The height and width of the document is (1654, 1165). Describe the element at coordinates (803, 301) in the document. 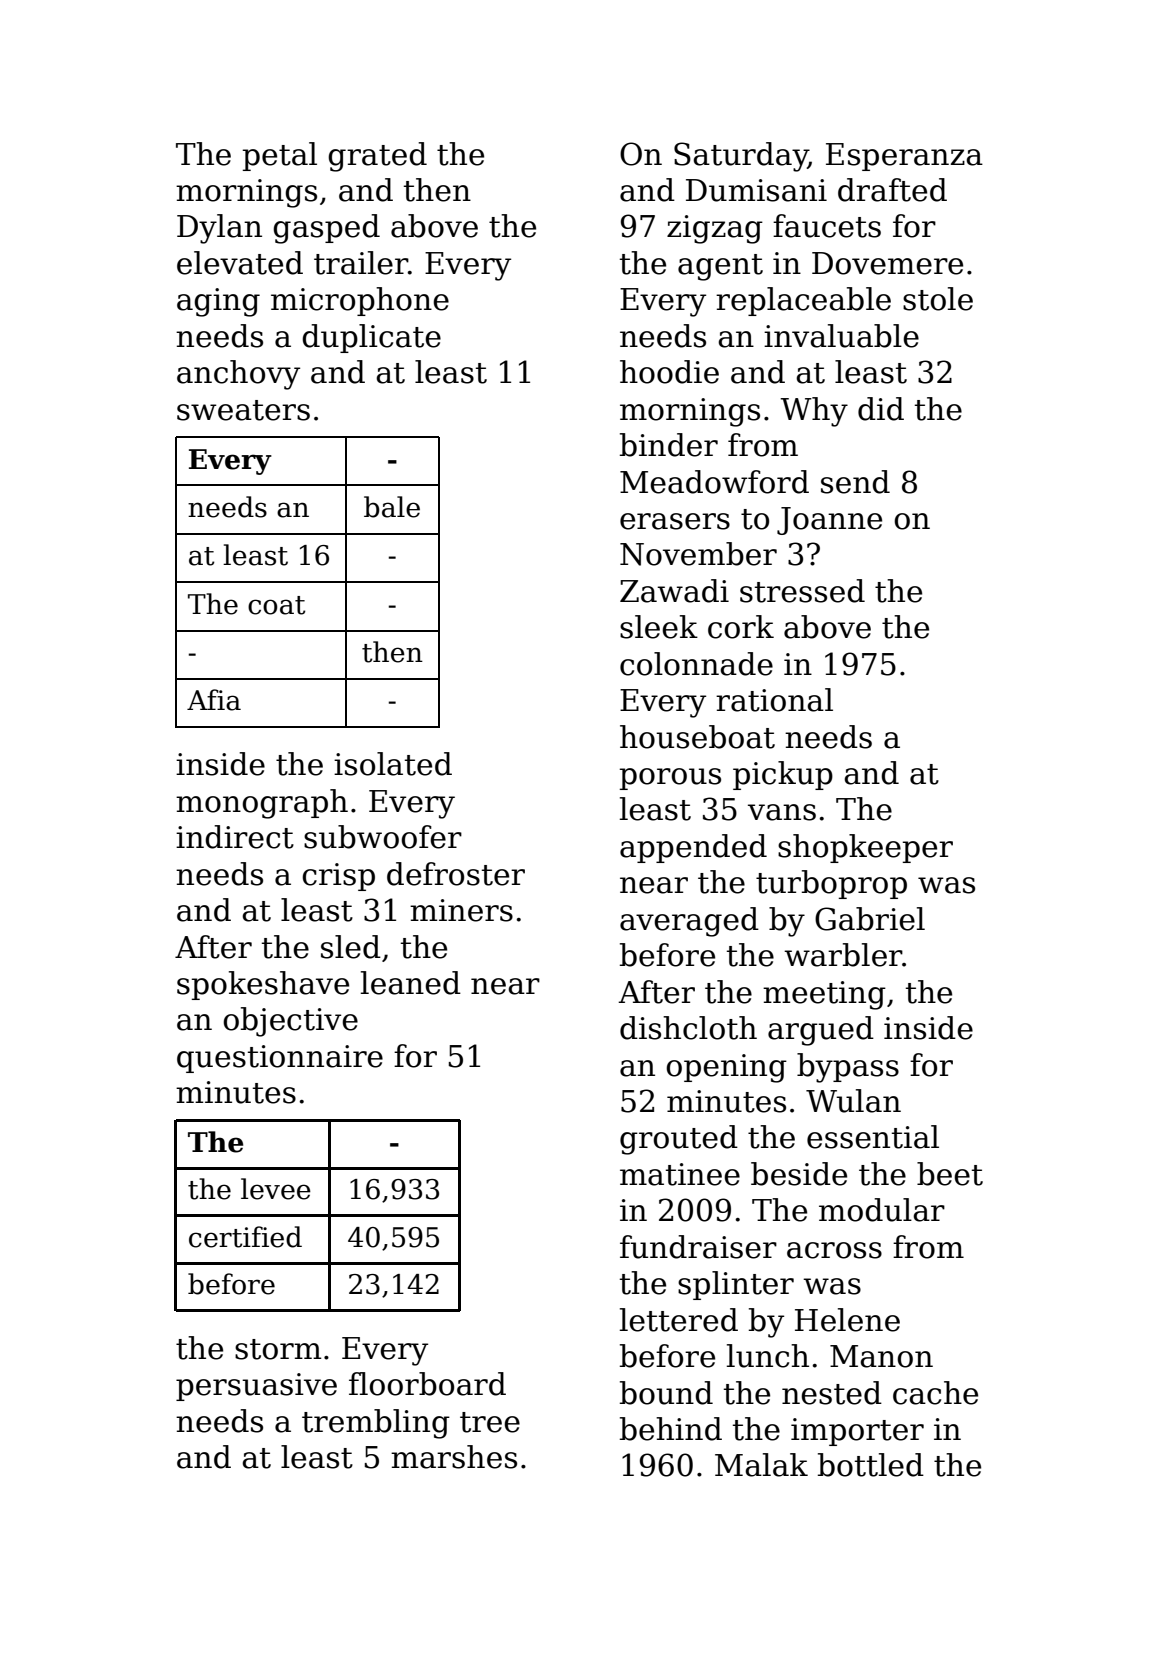

I see `replaceable` at that location.
